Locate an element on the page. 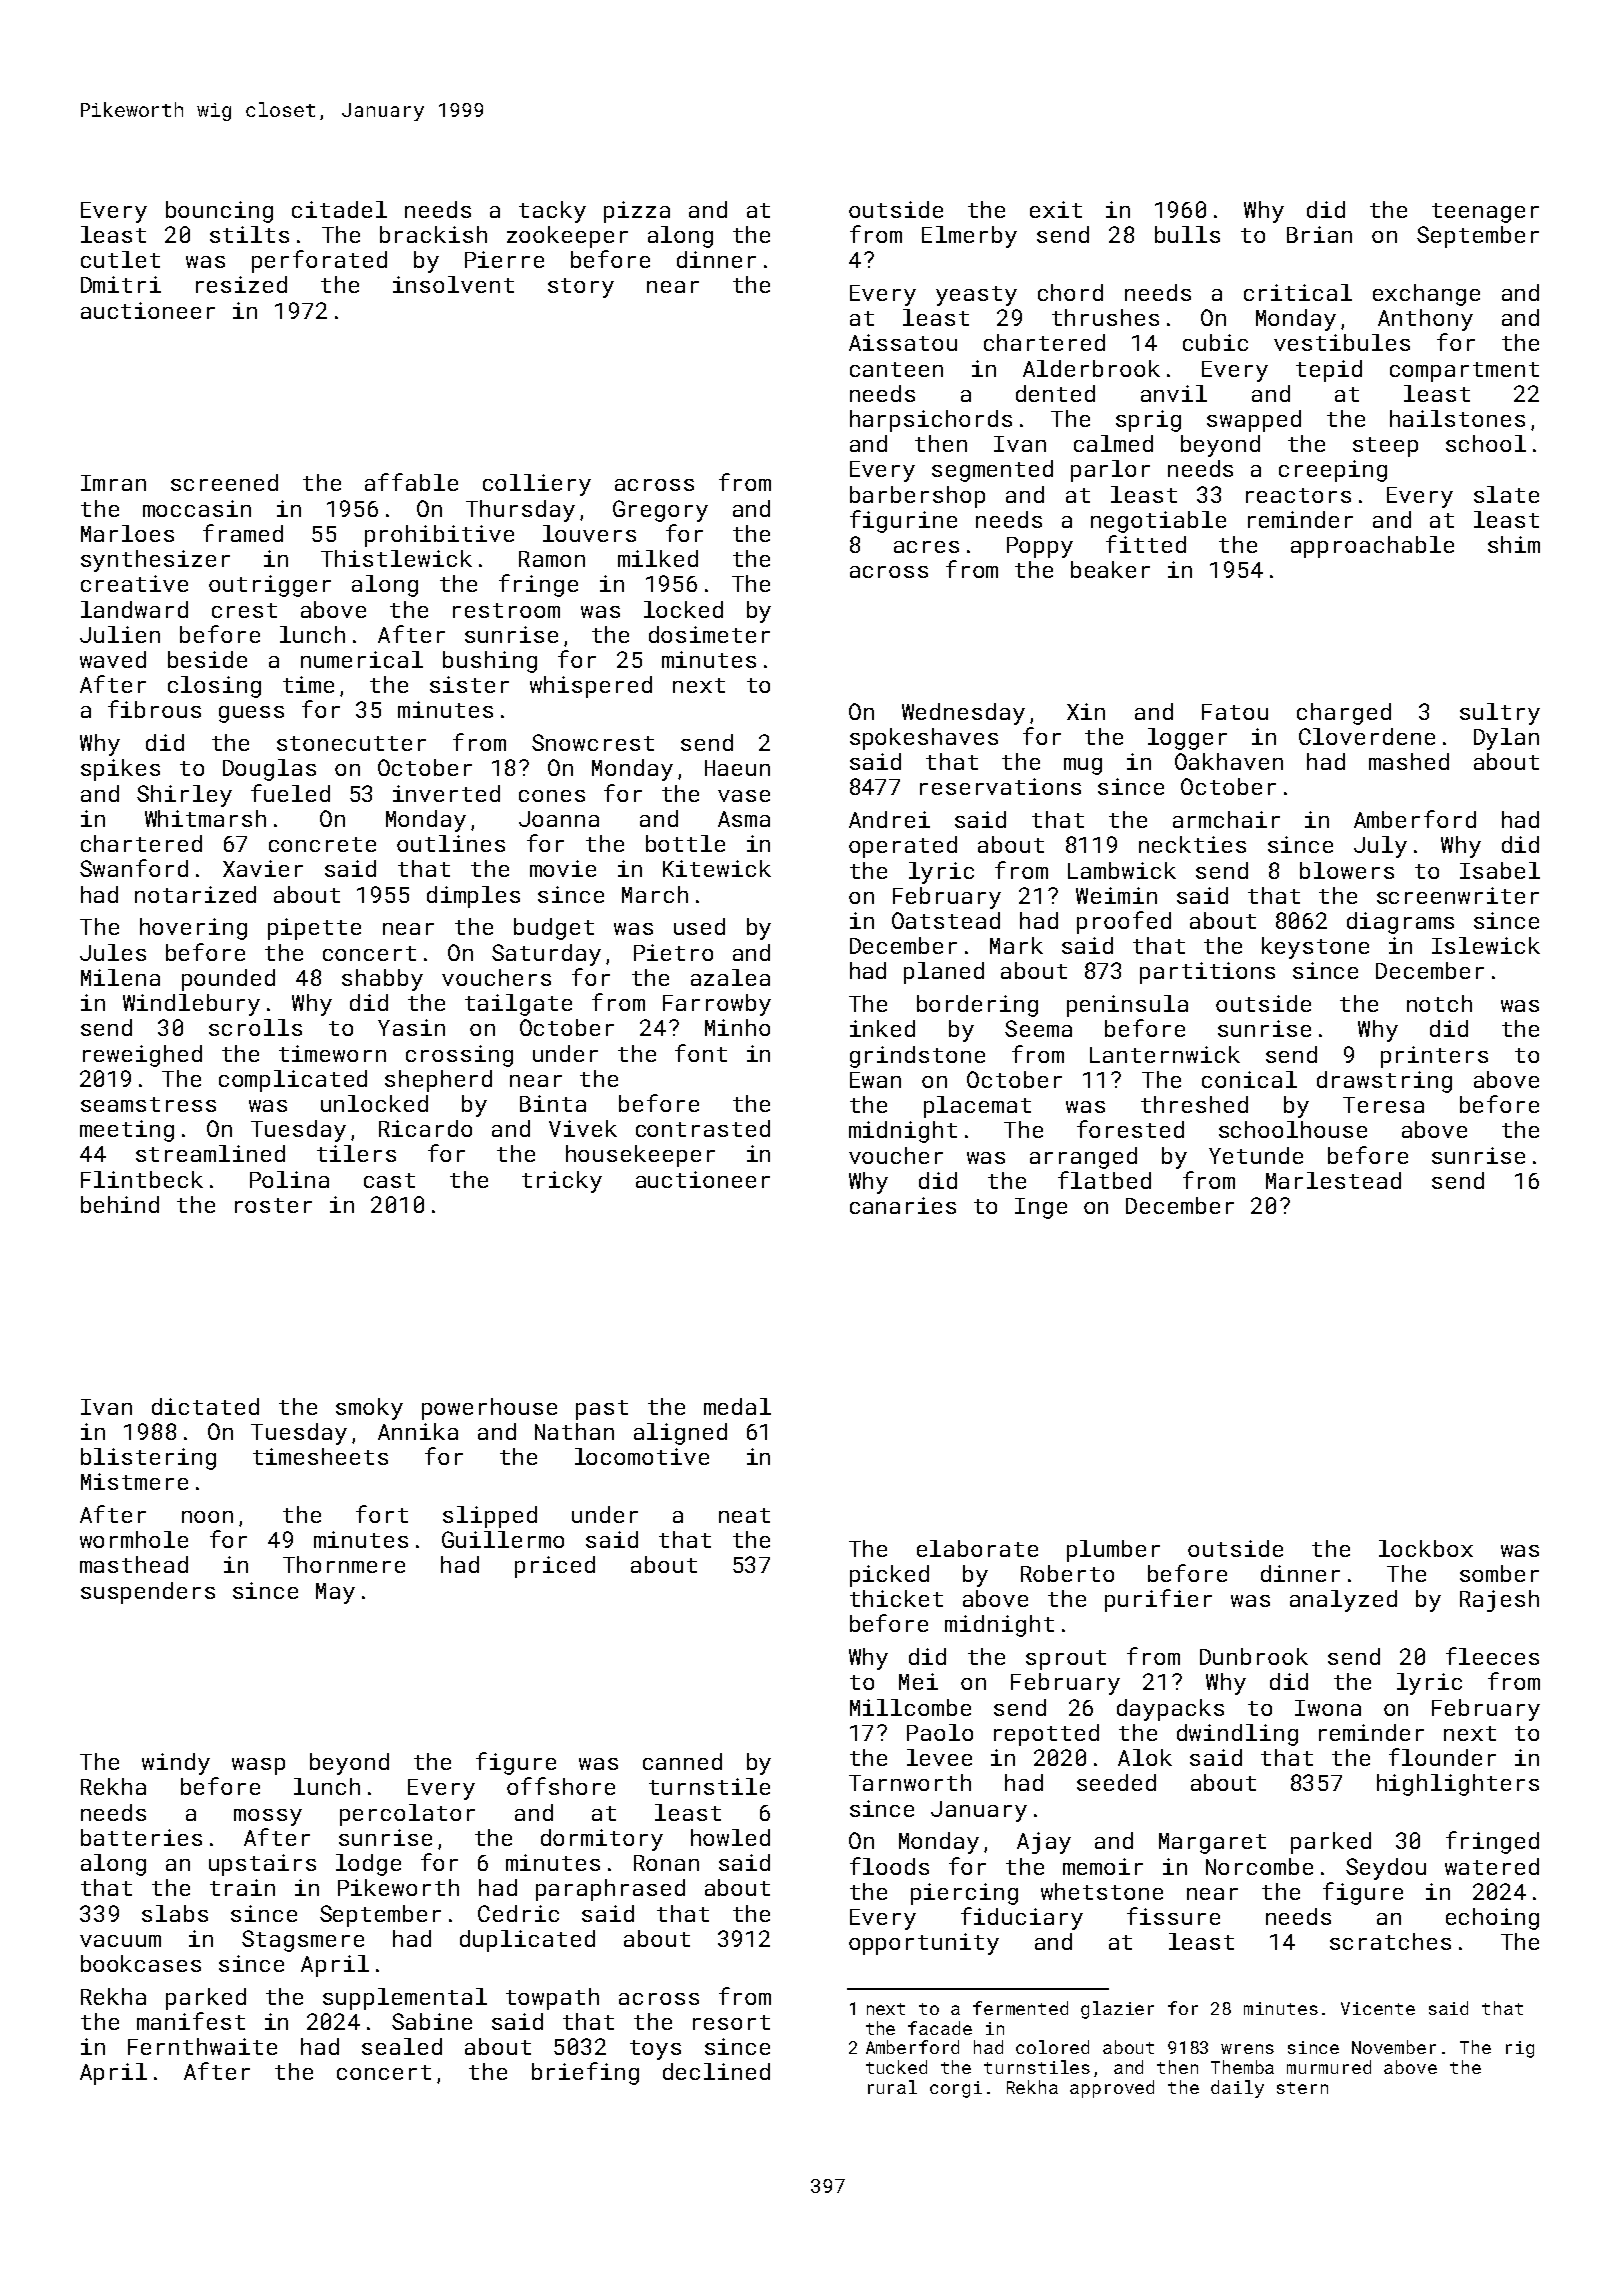  behind is located at coordinates (120, 1204).
